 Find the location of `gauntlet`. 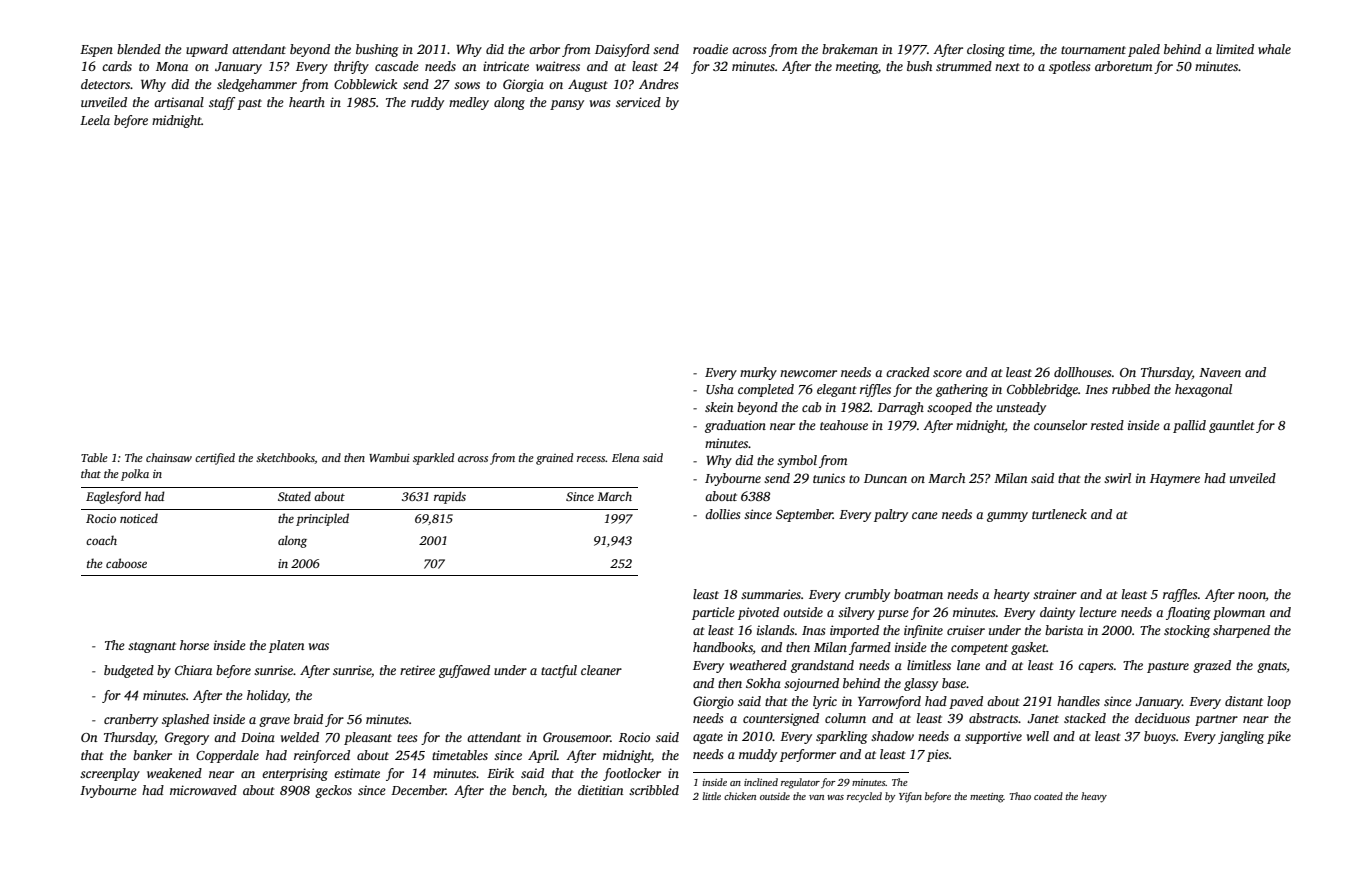

gauntlet is located at coordinates (1232, 426).
